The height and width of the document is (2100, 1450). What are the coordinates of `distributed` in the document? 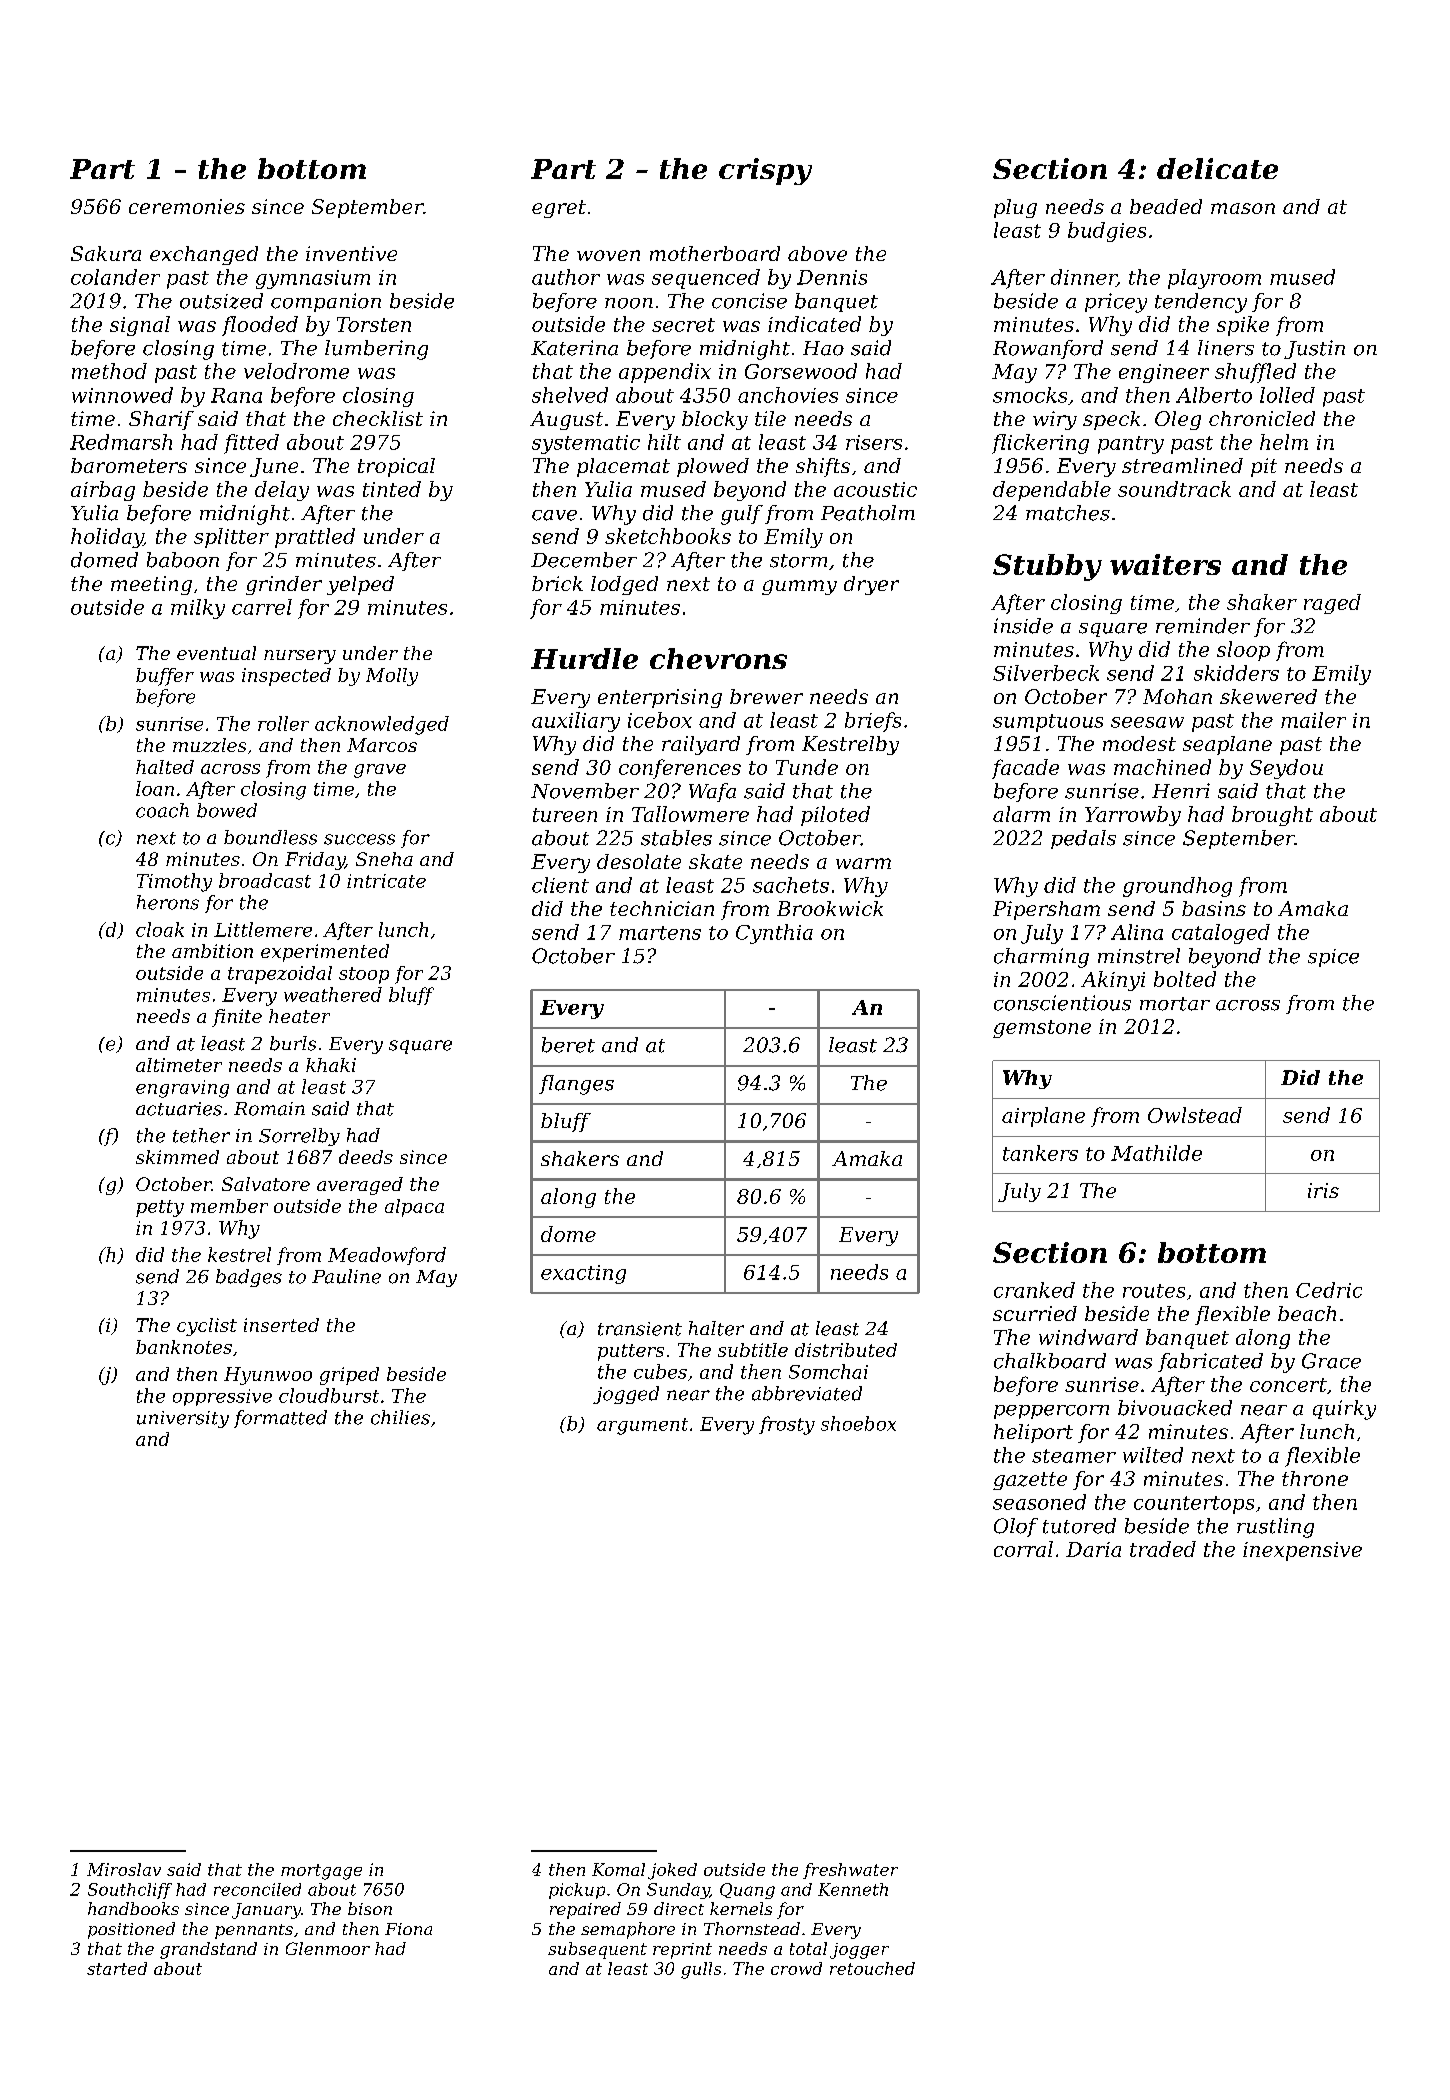 It's located at (846, 1350).
